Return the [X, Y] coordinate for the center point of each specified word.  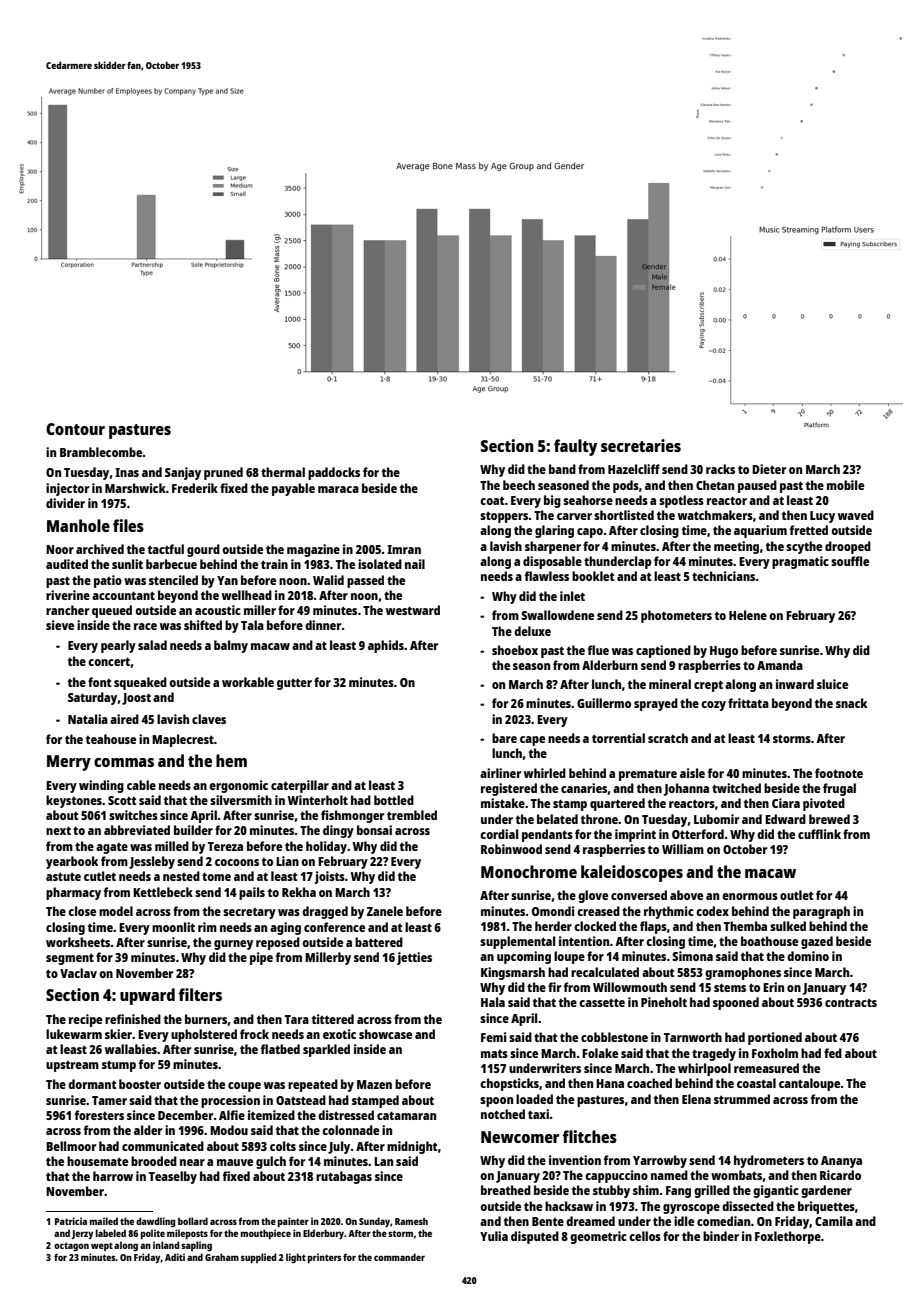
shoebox [515, 650]
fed [833, 1053]
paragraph [821, 912]
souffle [850, 561]
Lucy [822, 517]
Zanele [385, 911]
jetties [414, 958]
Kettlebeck [163, 892]
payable [293, 489]
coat [492, 501]
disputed [535, 1237]
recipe [85, 1020]
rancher [67, 610]
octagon [71, 1247]
